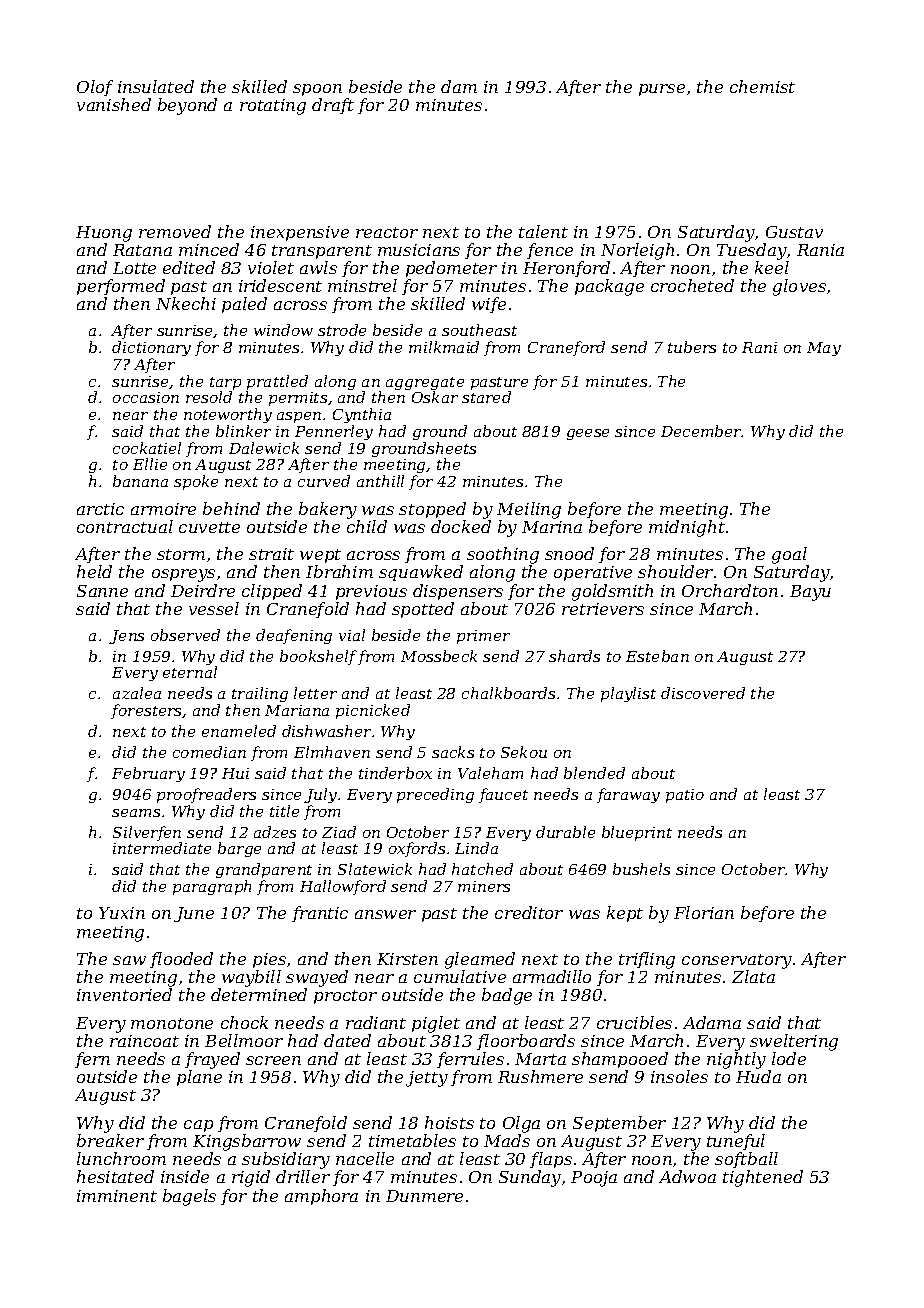 This screenshot has height=1308, width=924. Describe the element at coordinates (772, 267) in the screenshot. I see `keel` at that location.
